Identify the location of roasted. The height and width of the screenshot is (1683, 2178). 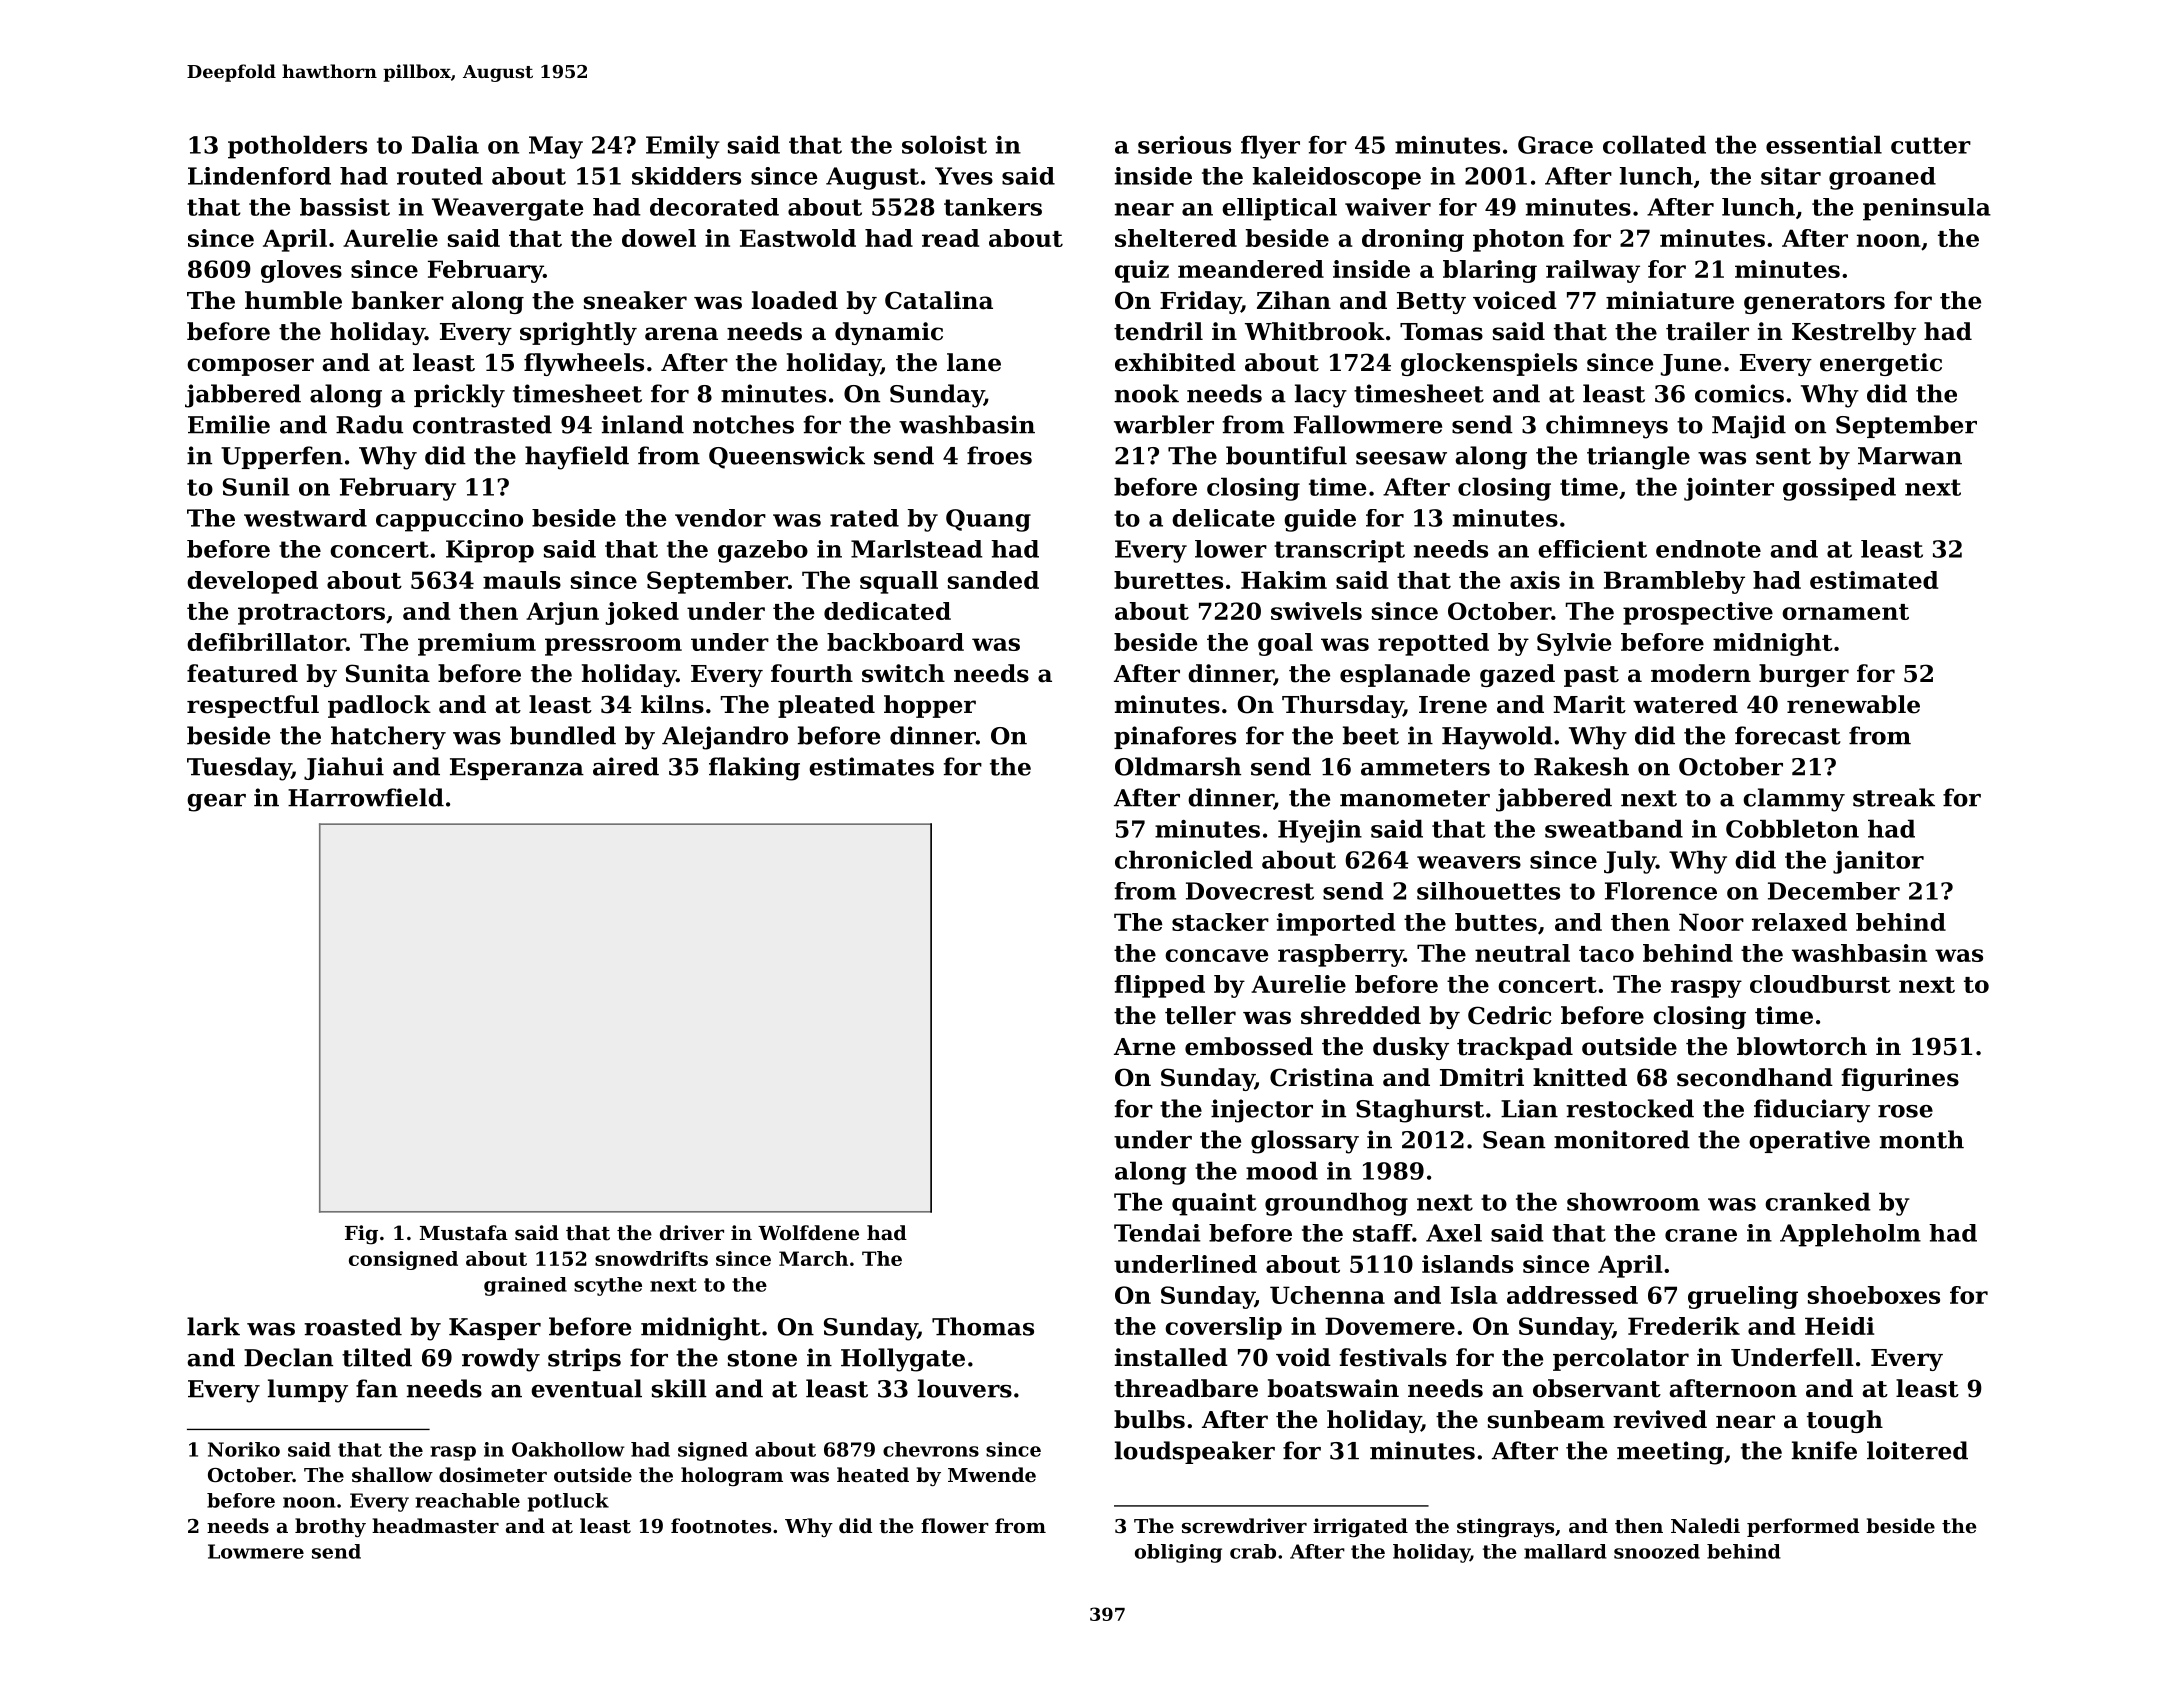
(353, 1326).
